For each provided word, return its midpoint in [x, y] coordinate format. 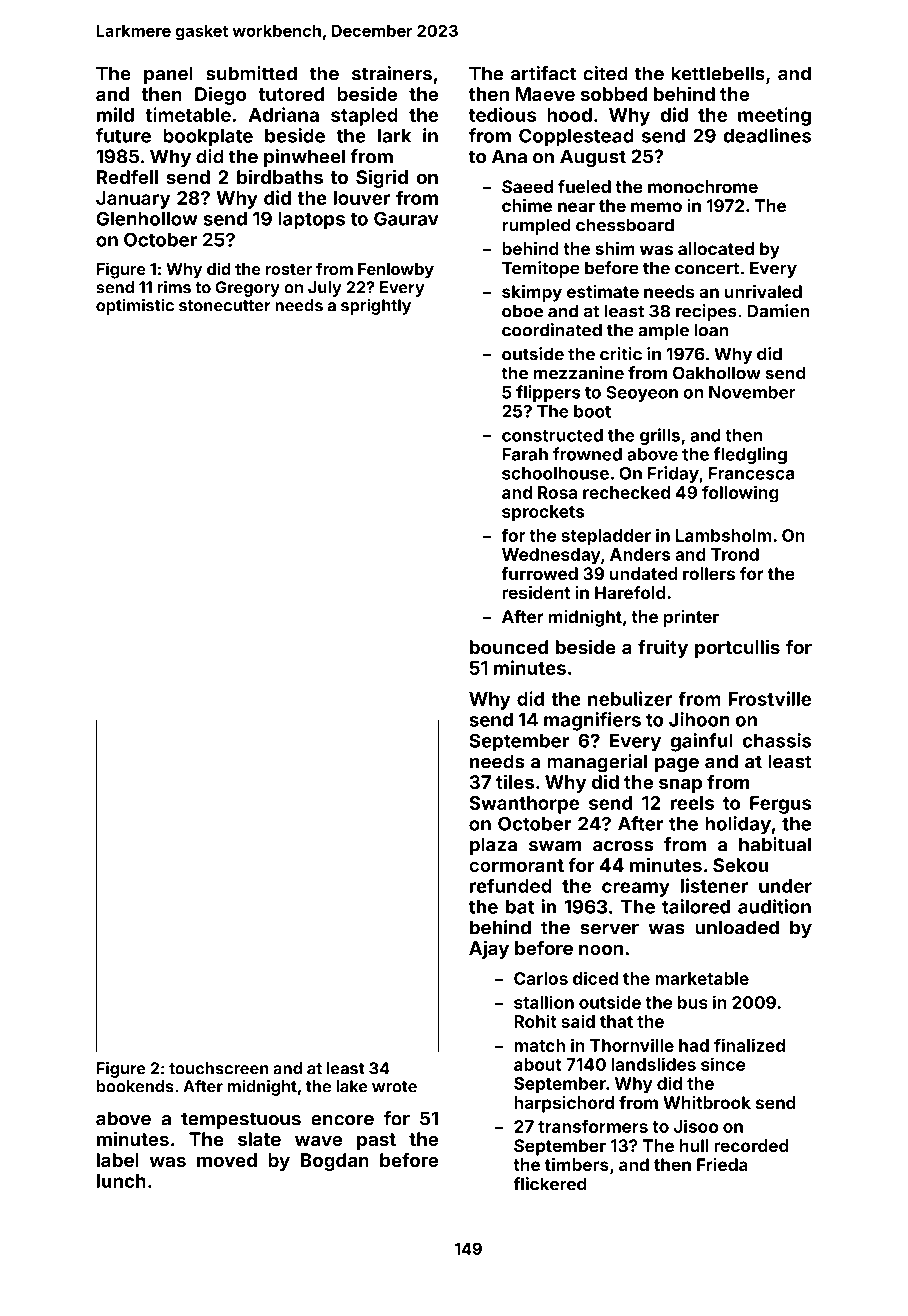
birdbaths [280, 176]
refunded [511, 885]
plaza [493, 846]
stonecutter [225, 306]
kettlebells [718, 73]
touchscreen [219, 1068]
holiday [738, 825]
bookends [135, 1086]
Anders [640, 554]
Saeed [527, 186]
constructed [552, 435]
